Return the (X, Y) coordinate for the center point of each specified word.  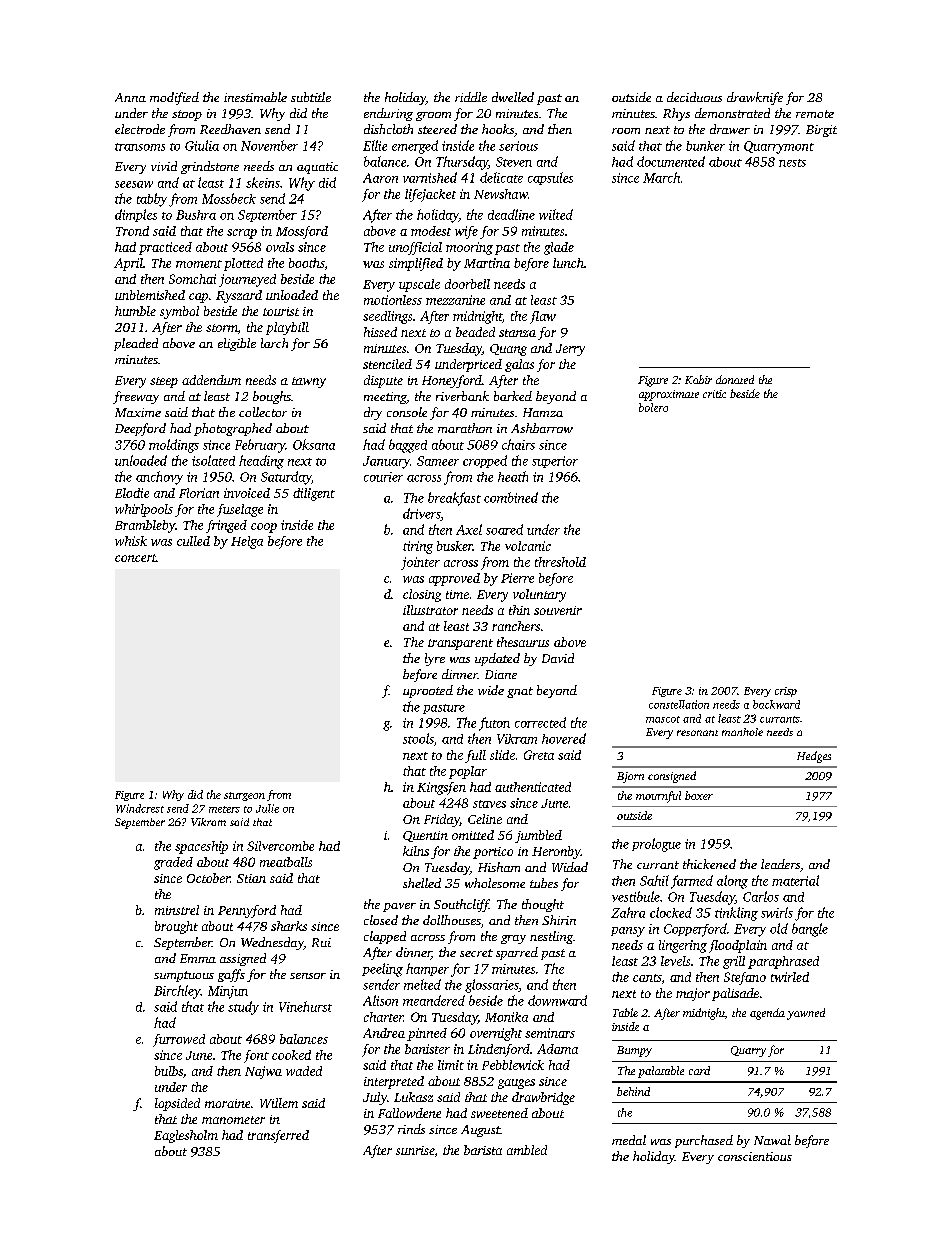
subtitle (311, 97)
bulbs (169, 1071)
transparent (460, 644)
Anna (130, 97)
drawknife (755, 98)
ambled (527, 1150)
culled (193, 541)
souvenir (558, 610)
